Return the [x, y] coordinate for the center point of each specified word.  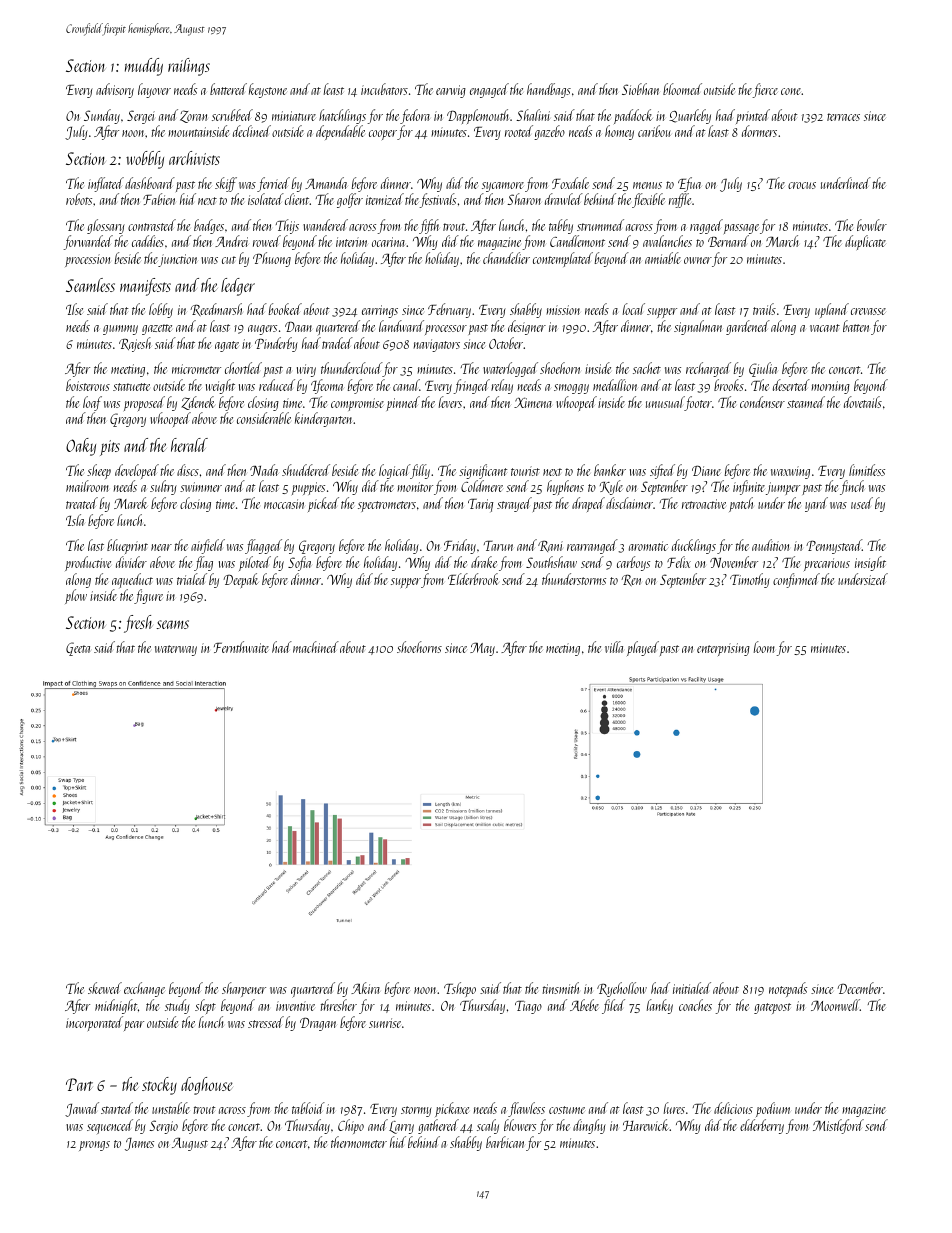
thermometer [359, 1142]
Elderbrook [473, 579]
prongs [94, 1146]
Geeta [78, 649]
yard [816, 504]
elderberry [762, 1126]
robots [79, 199]
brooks [729, 385]
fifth [429, 226]
